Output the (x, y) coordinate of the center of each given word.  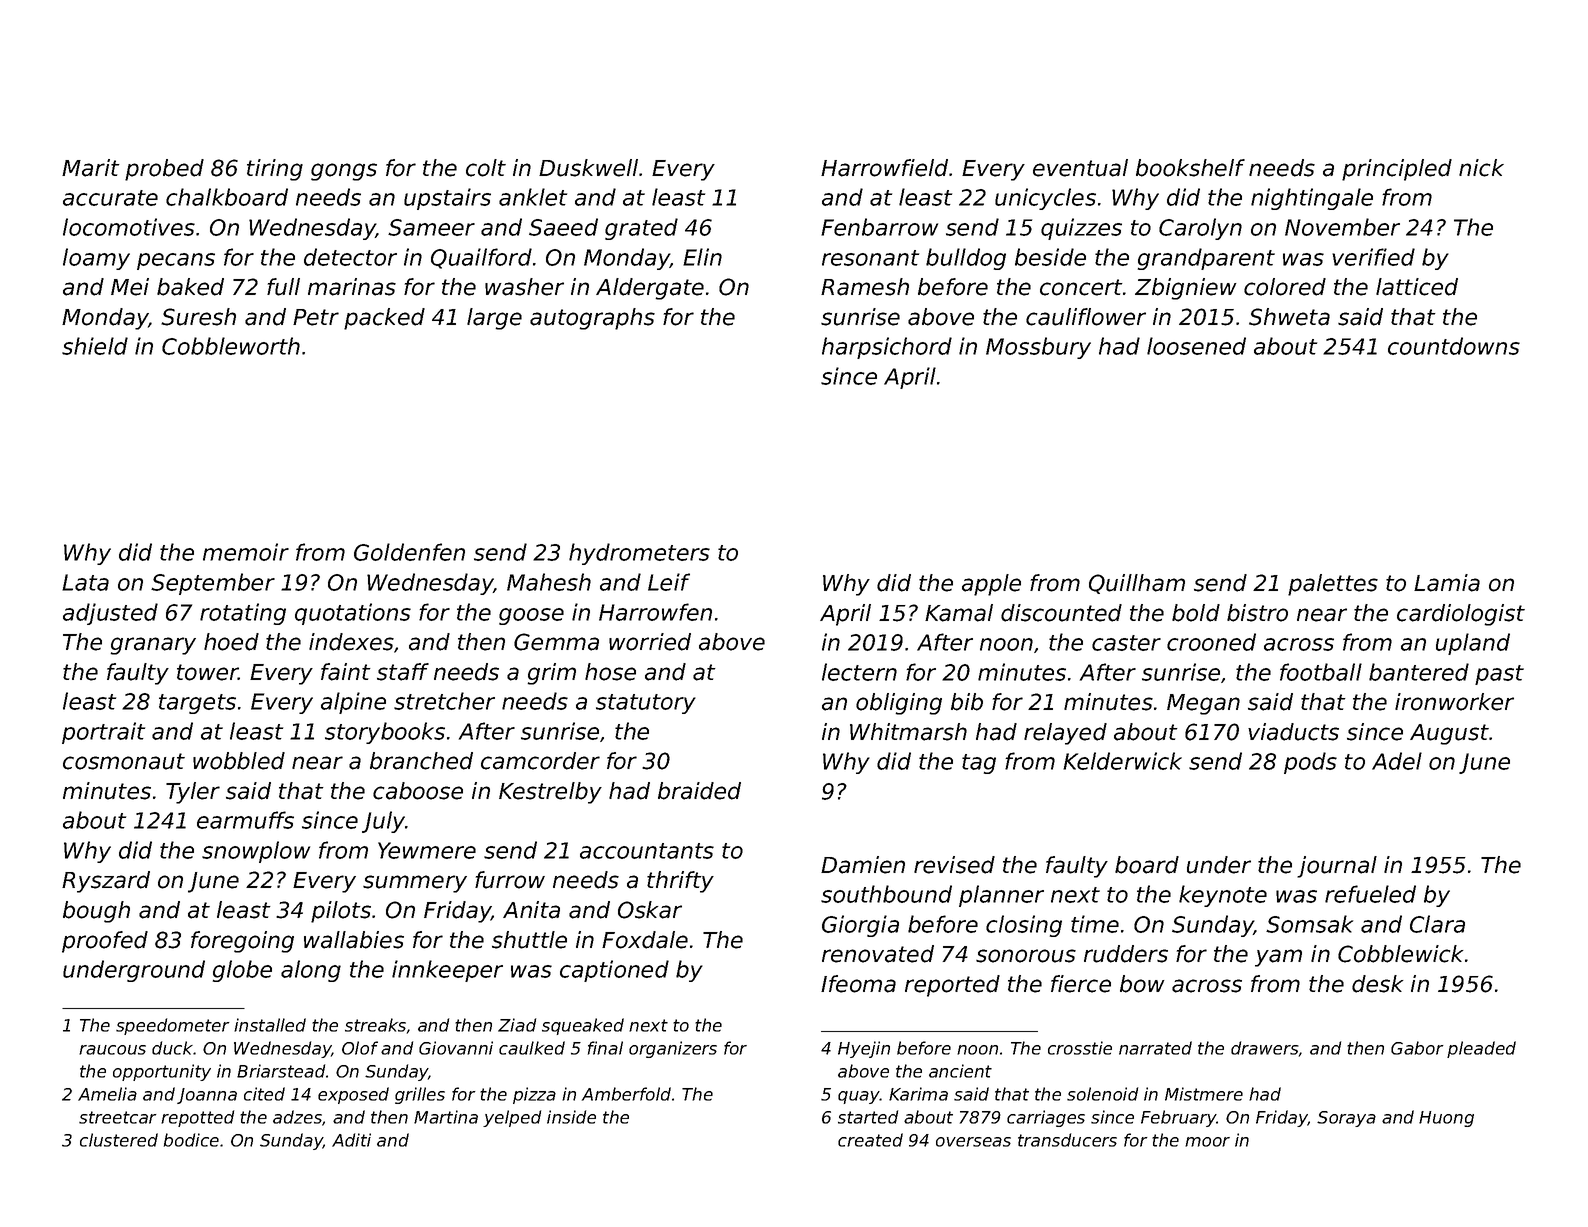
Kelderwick (1122, 761)
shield (95, 346)
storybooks (385, 733)
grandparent (1206, 259)
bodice (191, 1140)
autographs (592, 319)
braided (699, 791)
